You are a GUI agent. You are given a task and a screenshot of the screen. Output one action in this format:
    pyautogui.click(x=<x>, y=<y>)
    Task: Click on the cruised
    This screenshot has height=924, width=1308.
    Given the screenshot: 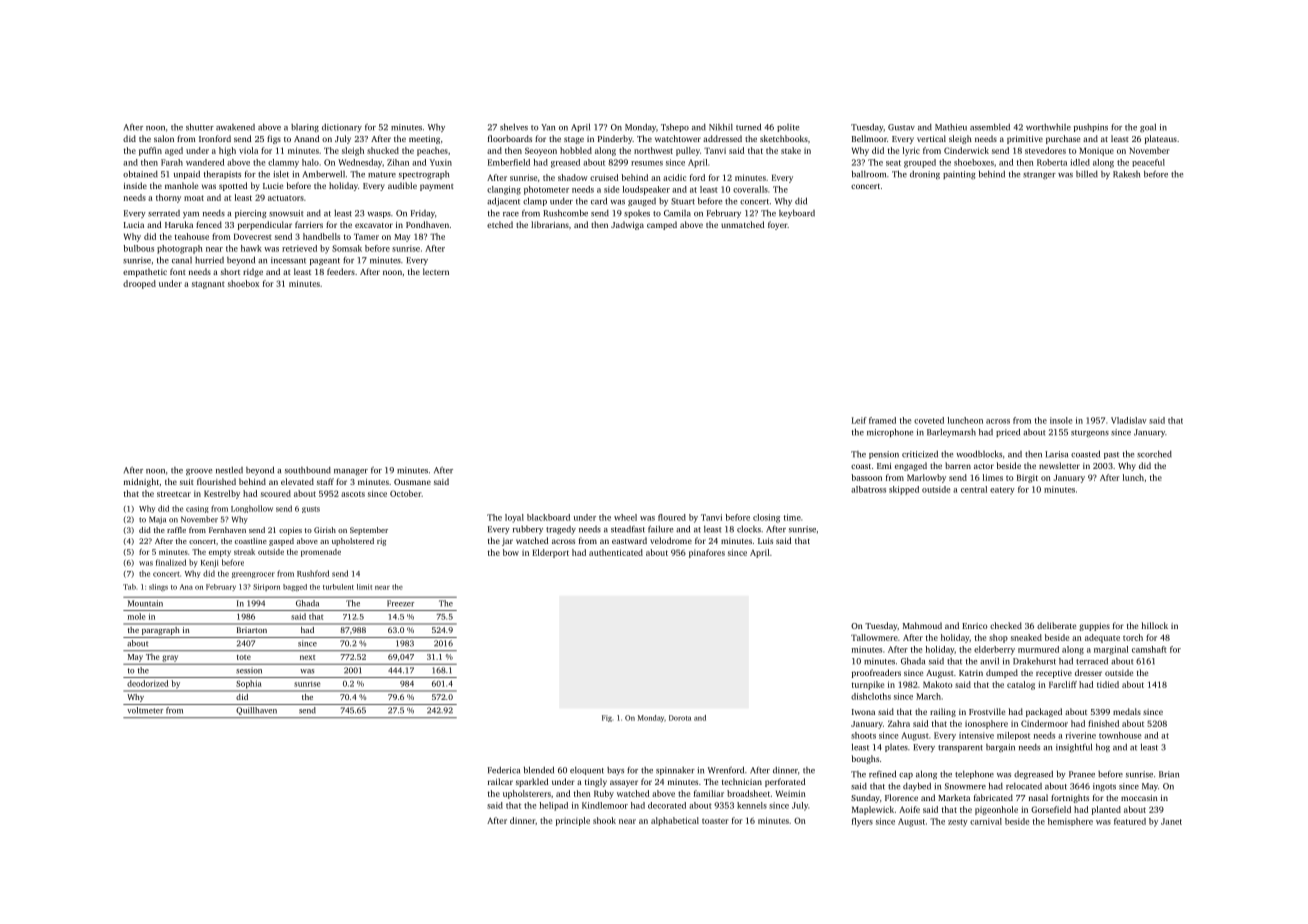 What is the action you would take?
    pyautogui.click(x=604, y=177)
